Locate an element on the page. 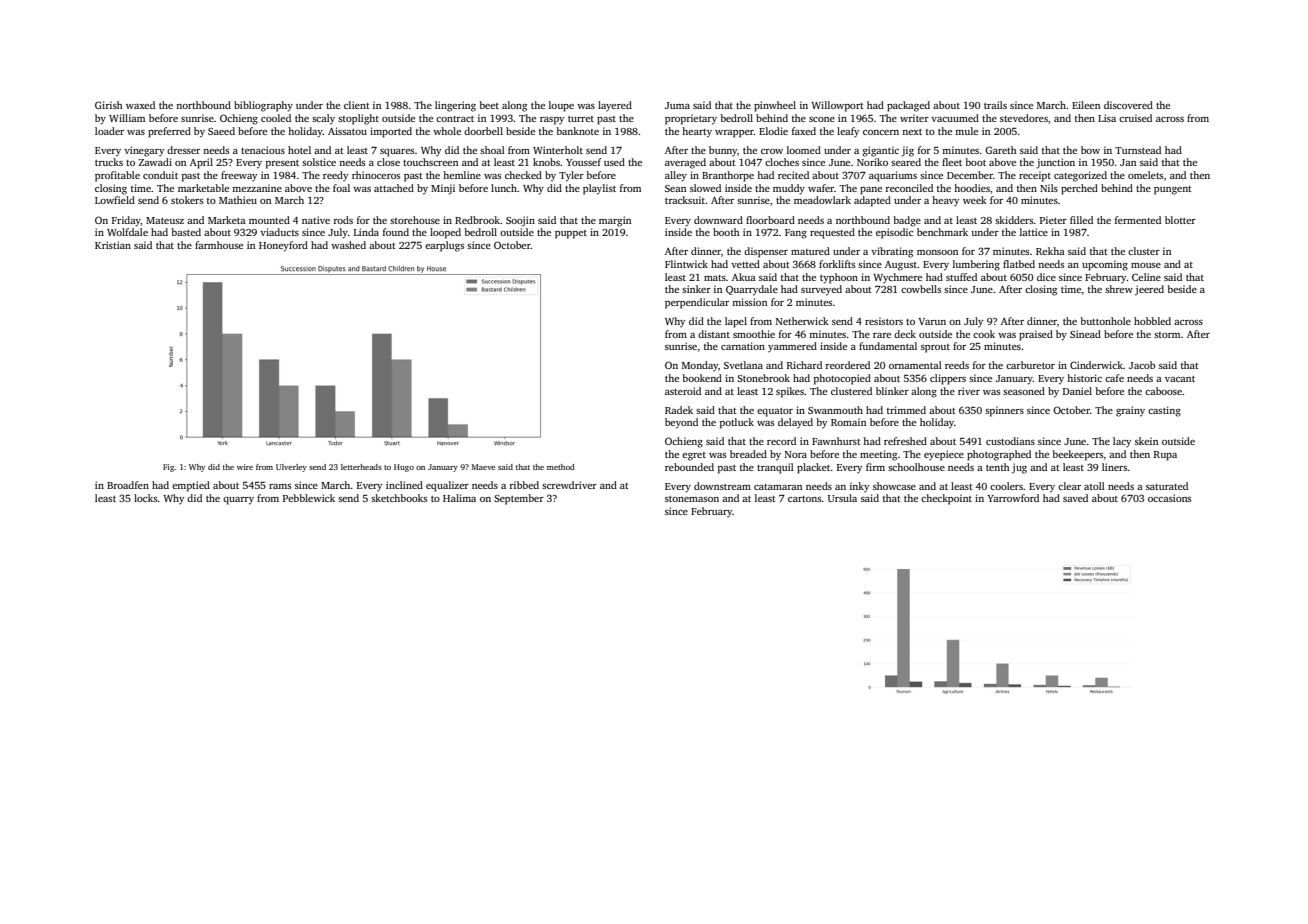  Kristian is located at coordinates (113, 245).
